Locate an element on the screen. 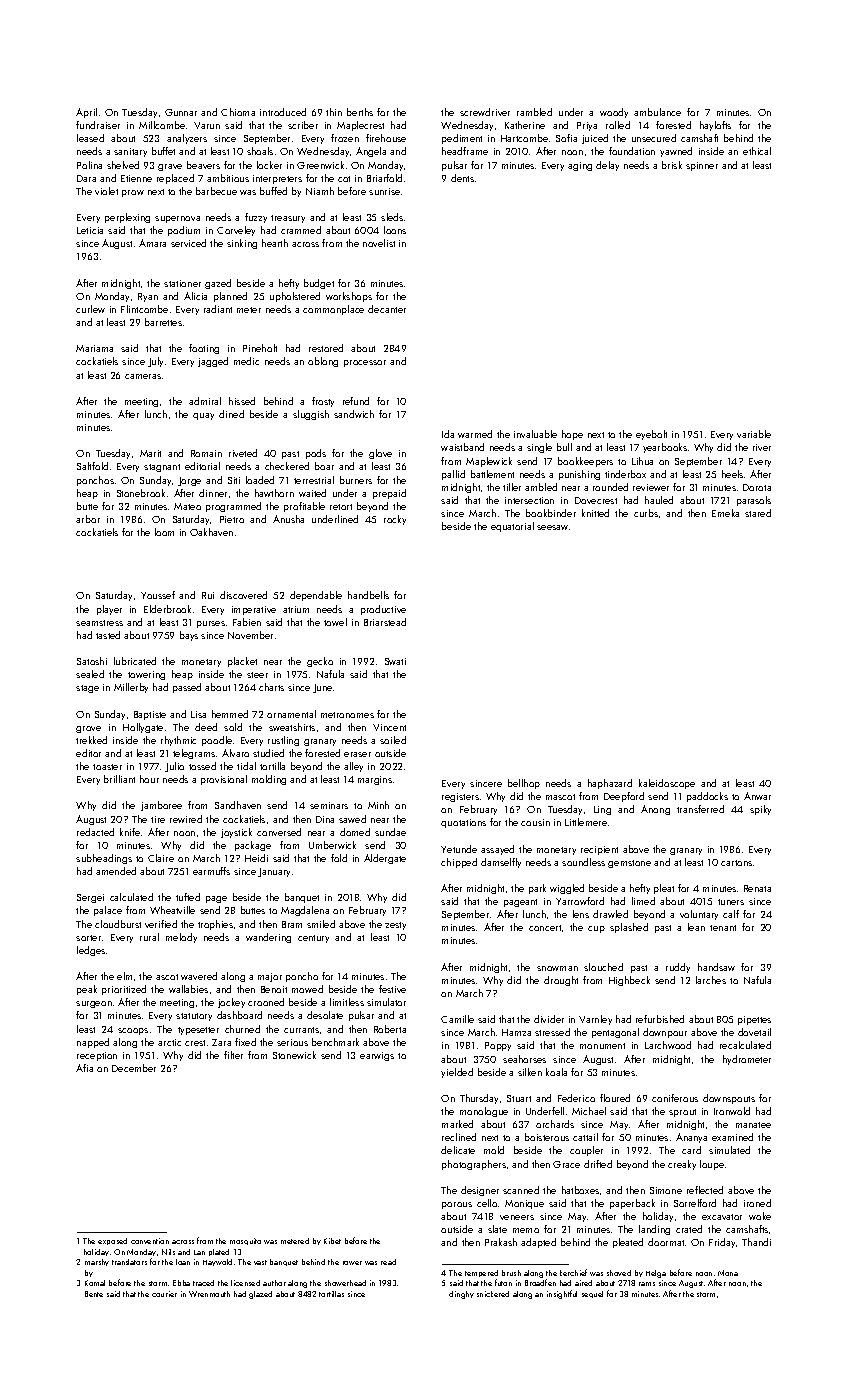 The width and height of the screenshot is (849, 1400). curlew is located at coordinates (90, 309).
